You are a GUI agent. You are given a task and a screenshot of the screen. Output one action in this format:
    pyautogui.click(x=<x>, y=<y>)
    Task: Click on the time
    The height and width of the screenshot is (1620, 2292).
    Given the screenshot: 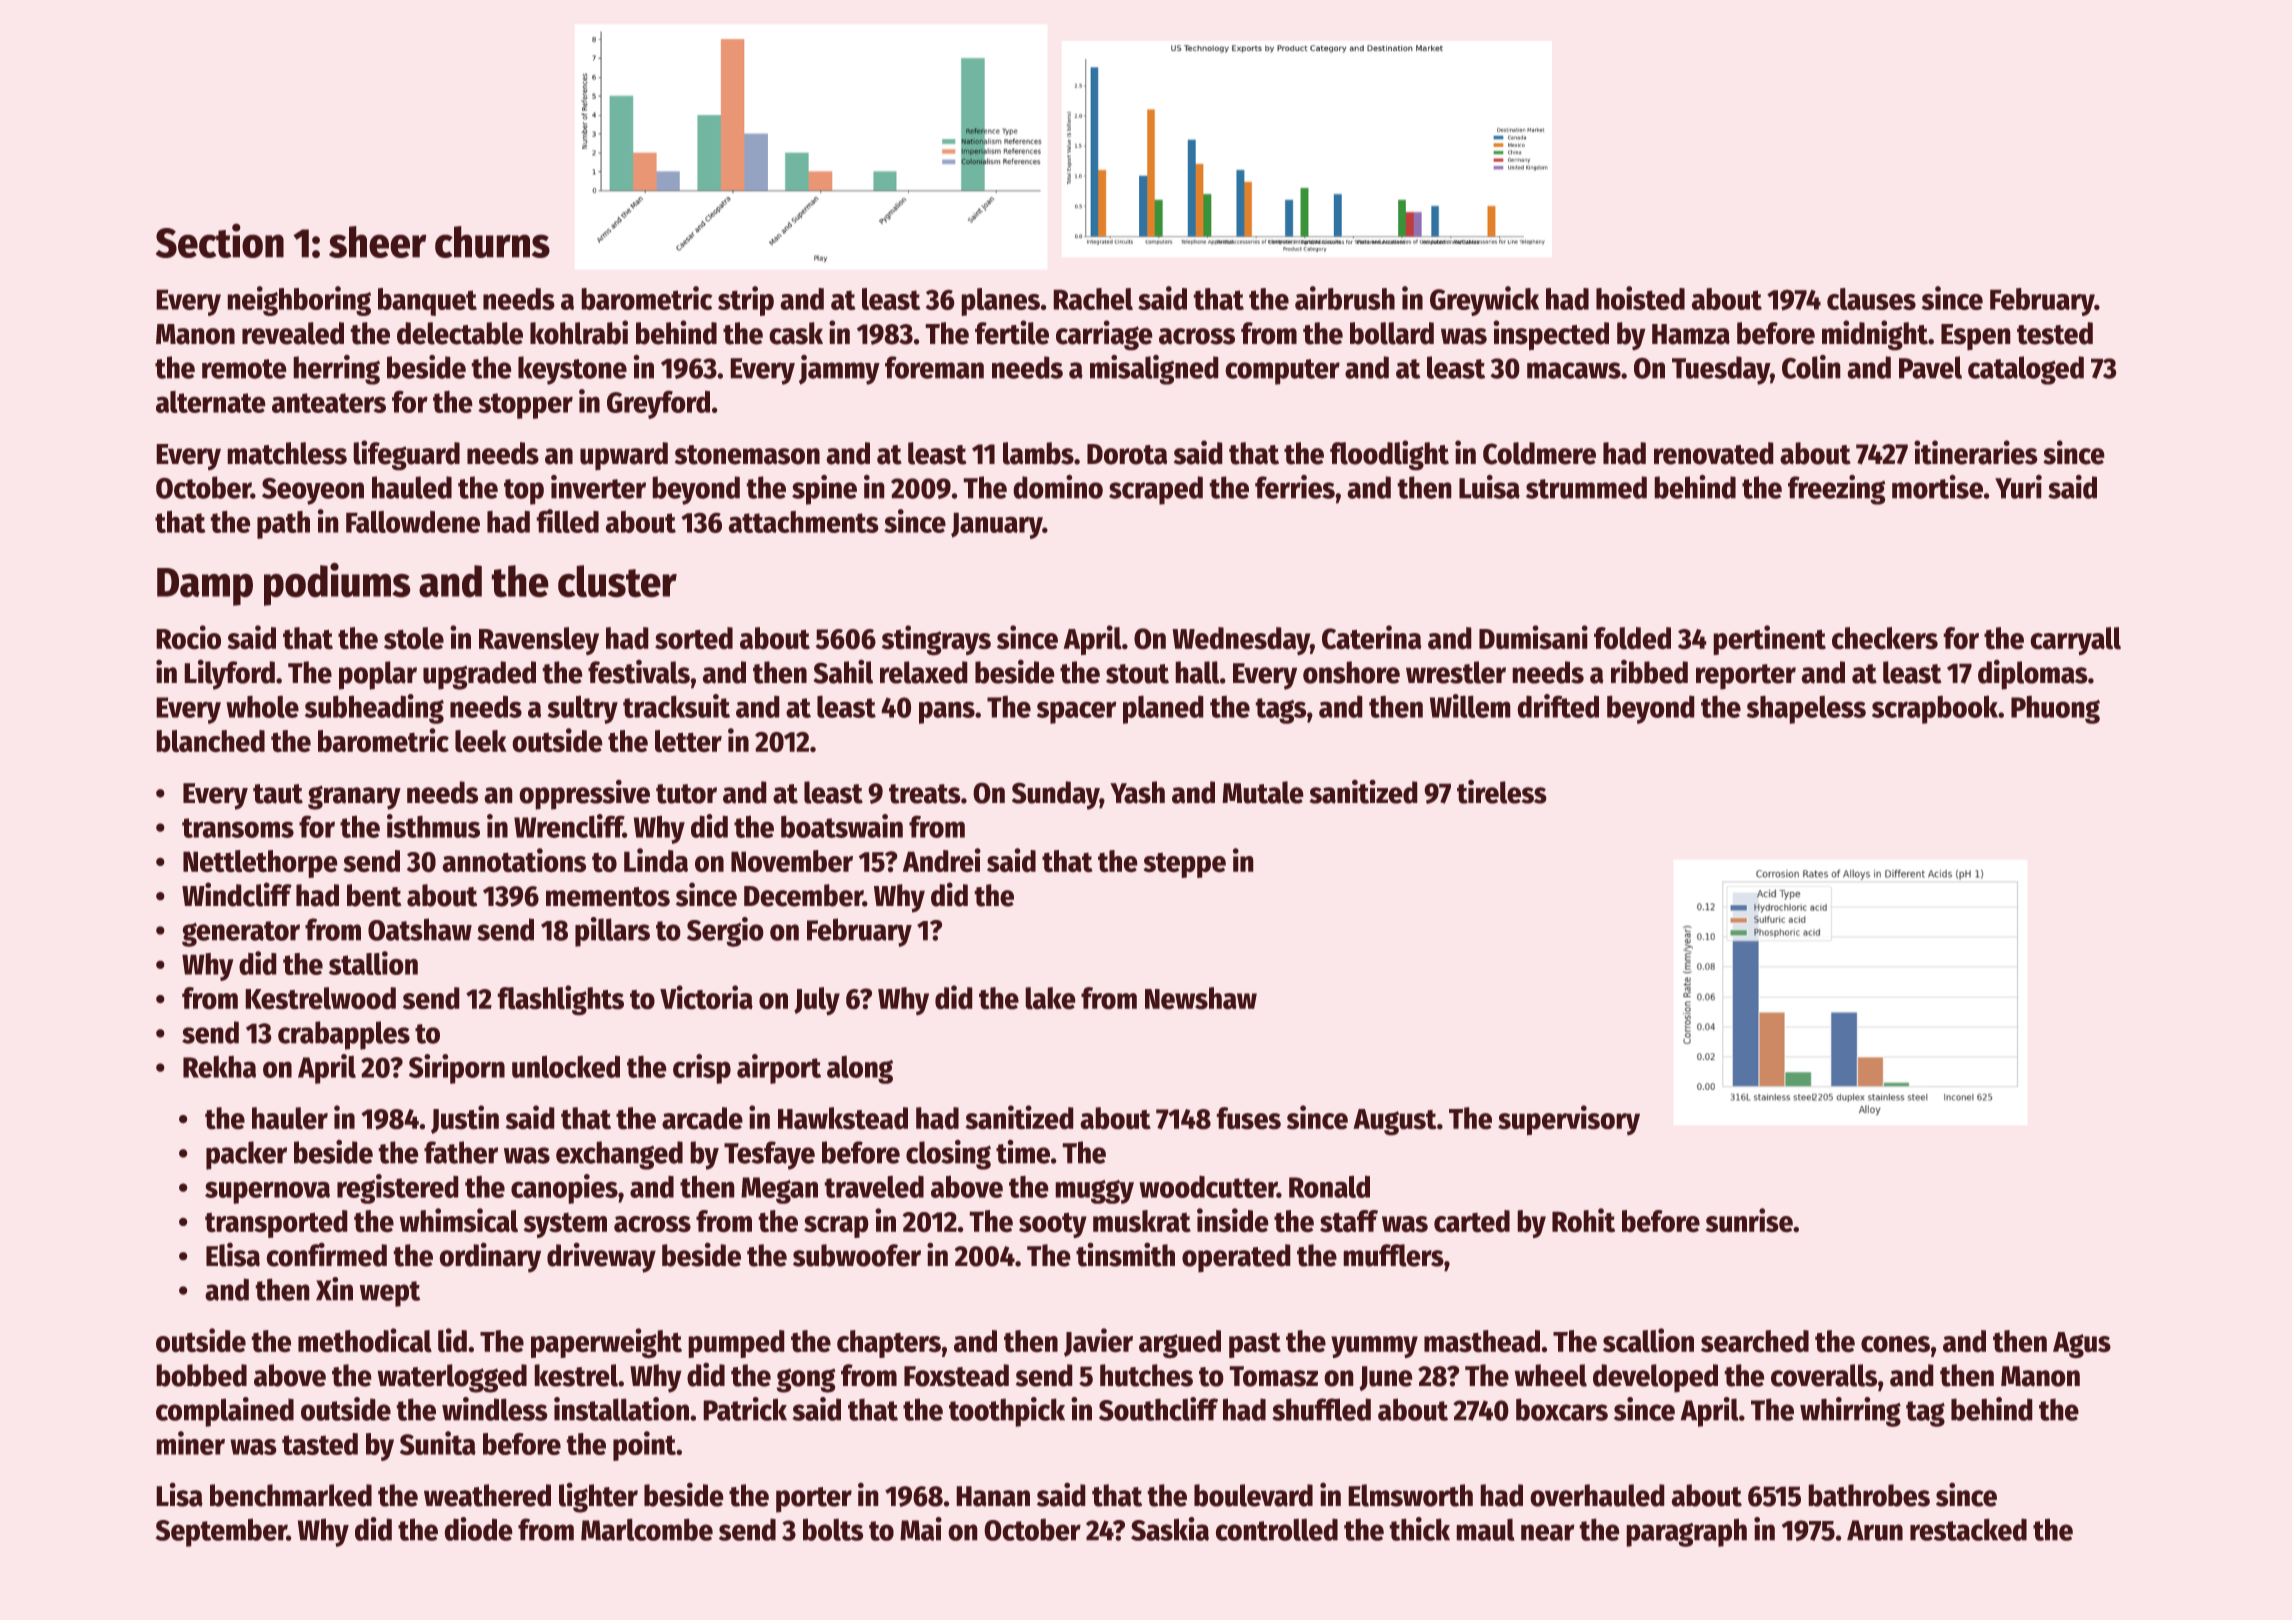 What is the action you would take?
    pyautogui.click(x=1023, y=1151)
